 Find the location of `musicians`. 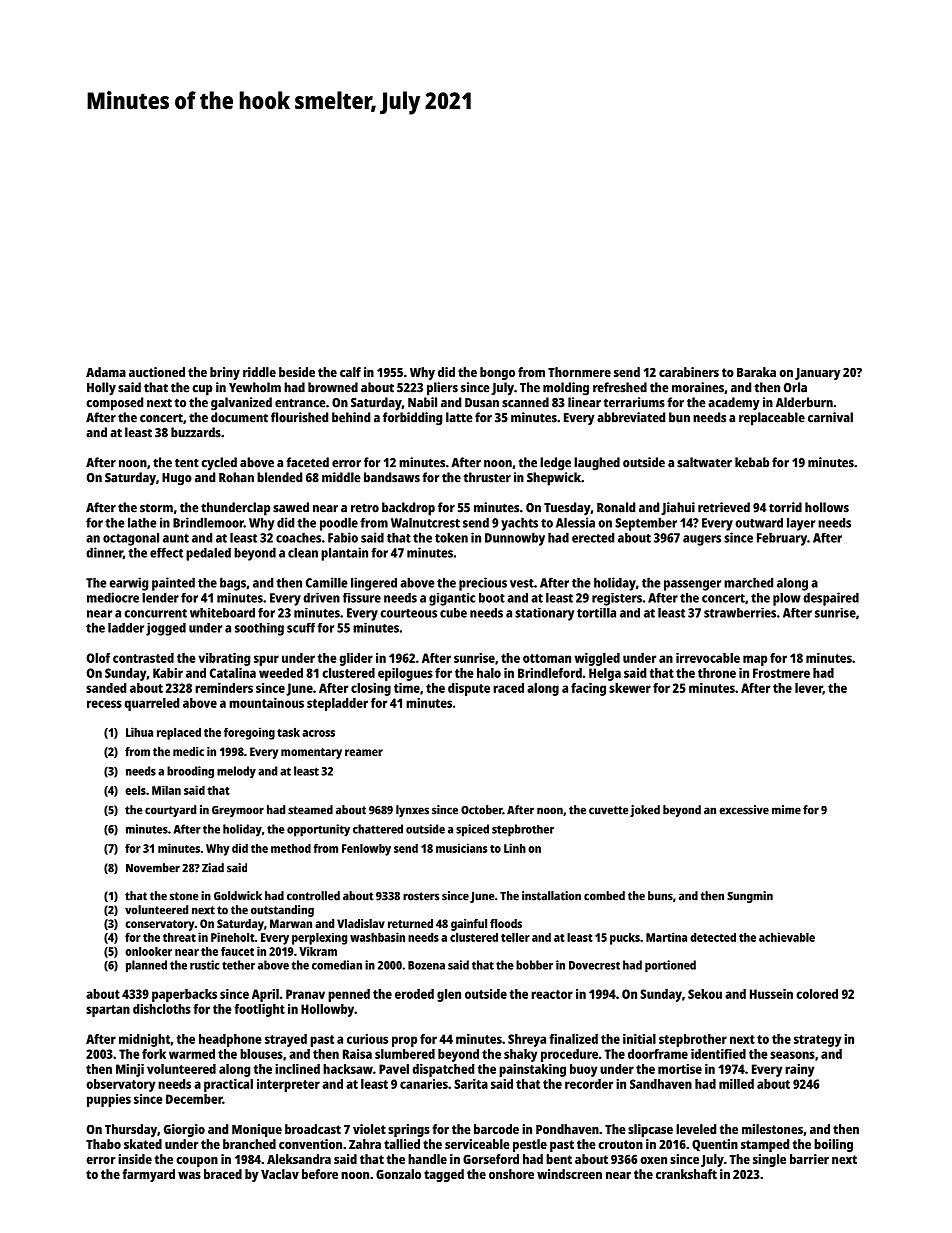

musicians is located at coordinates (461, 848).
